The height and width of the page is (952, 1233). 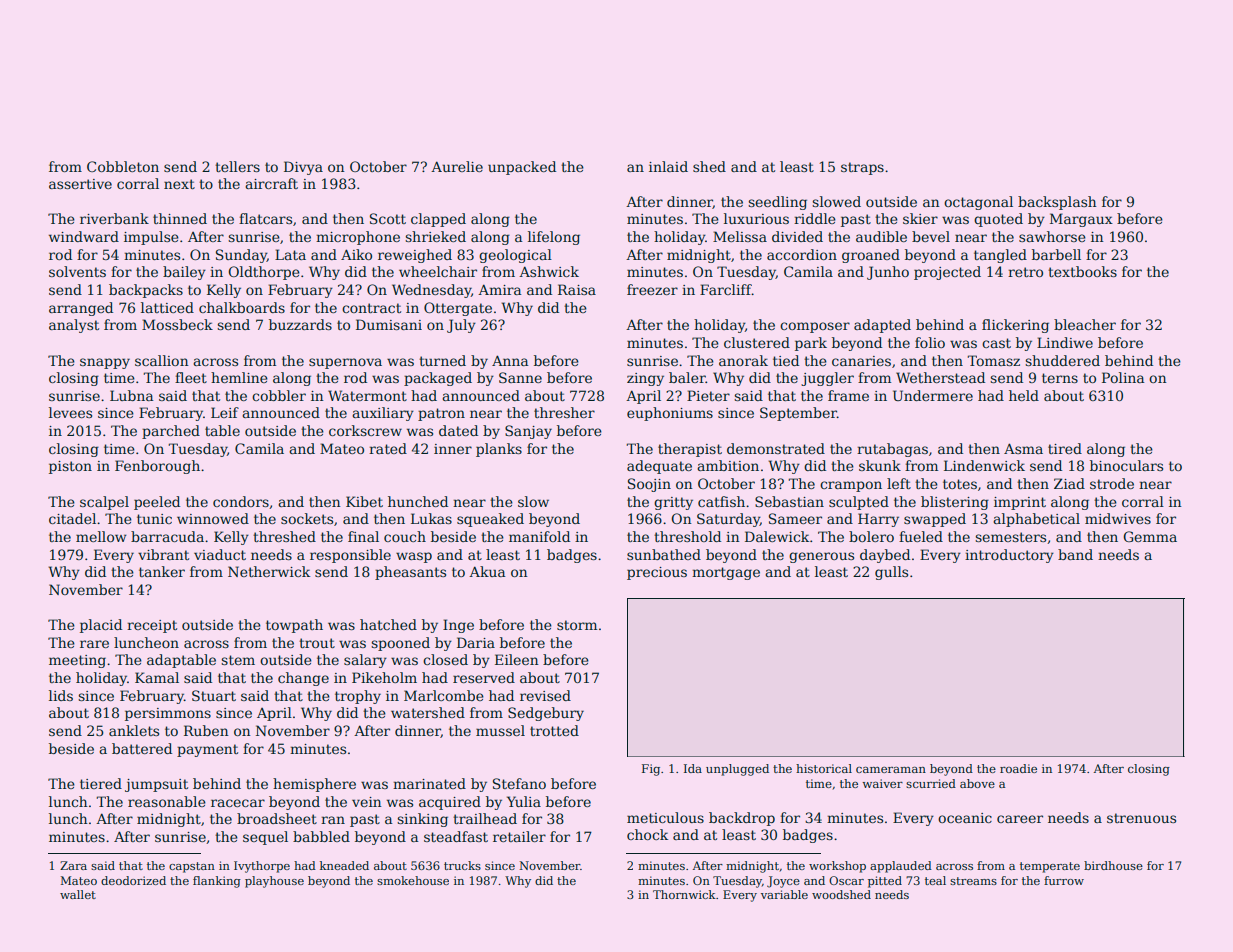 I want to click on aircraft, so click(x=271, y=183).
